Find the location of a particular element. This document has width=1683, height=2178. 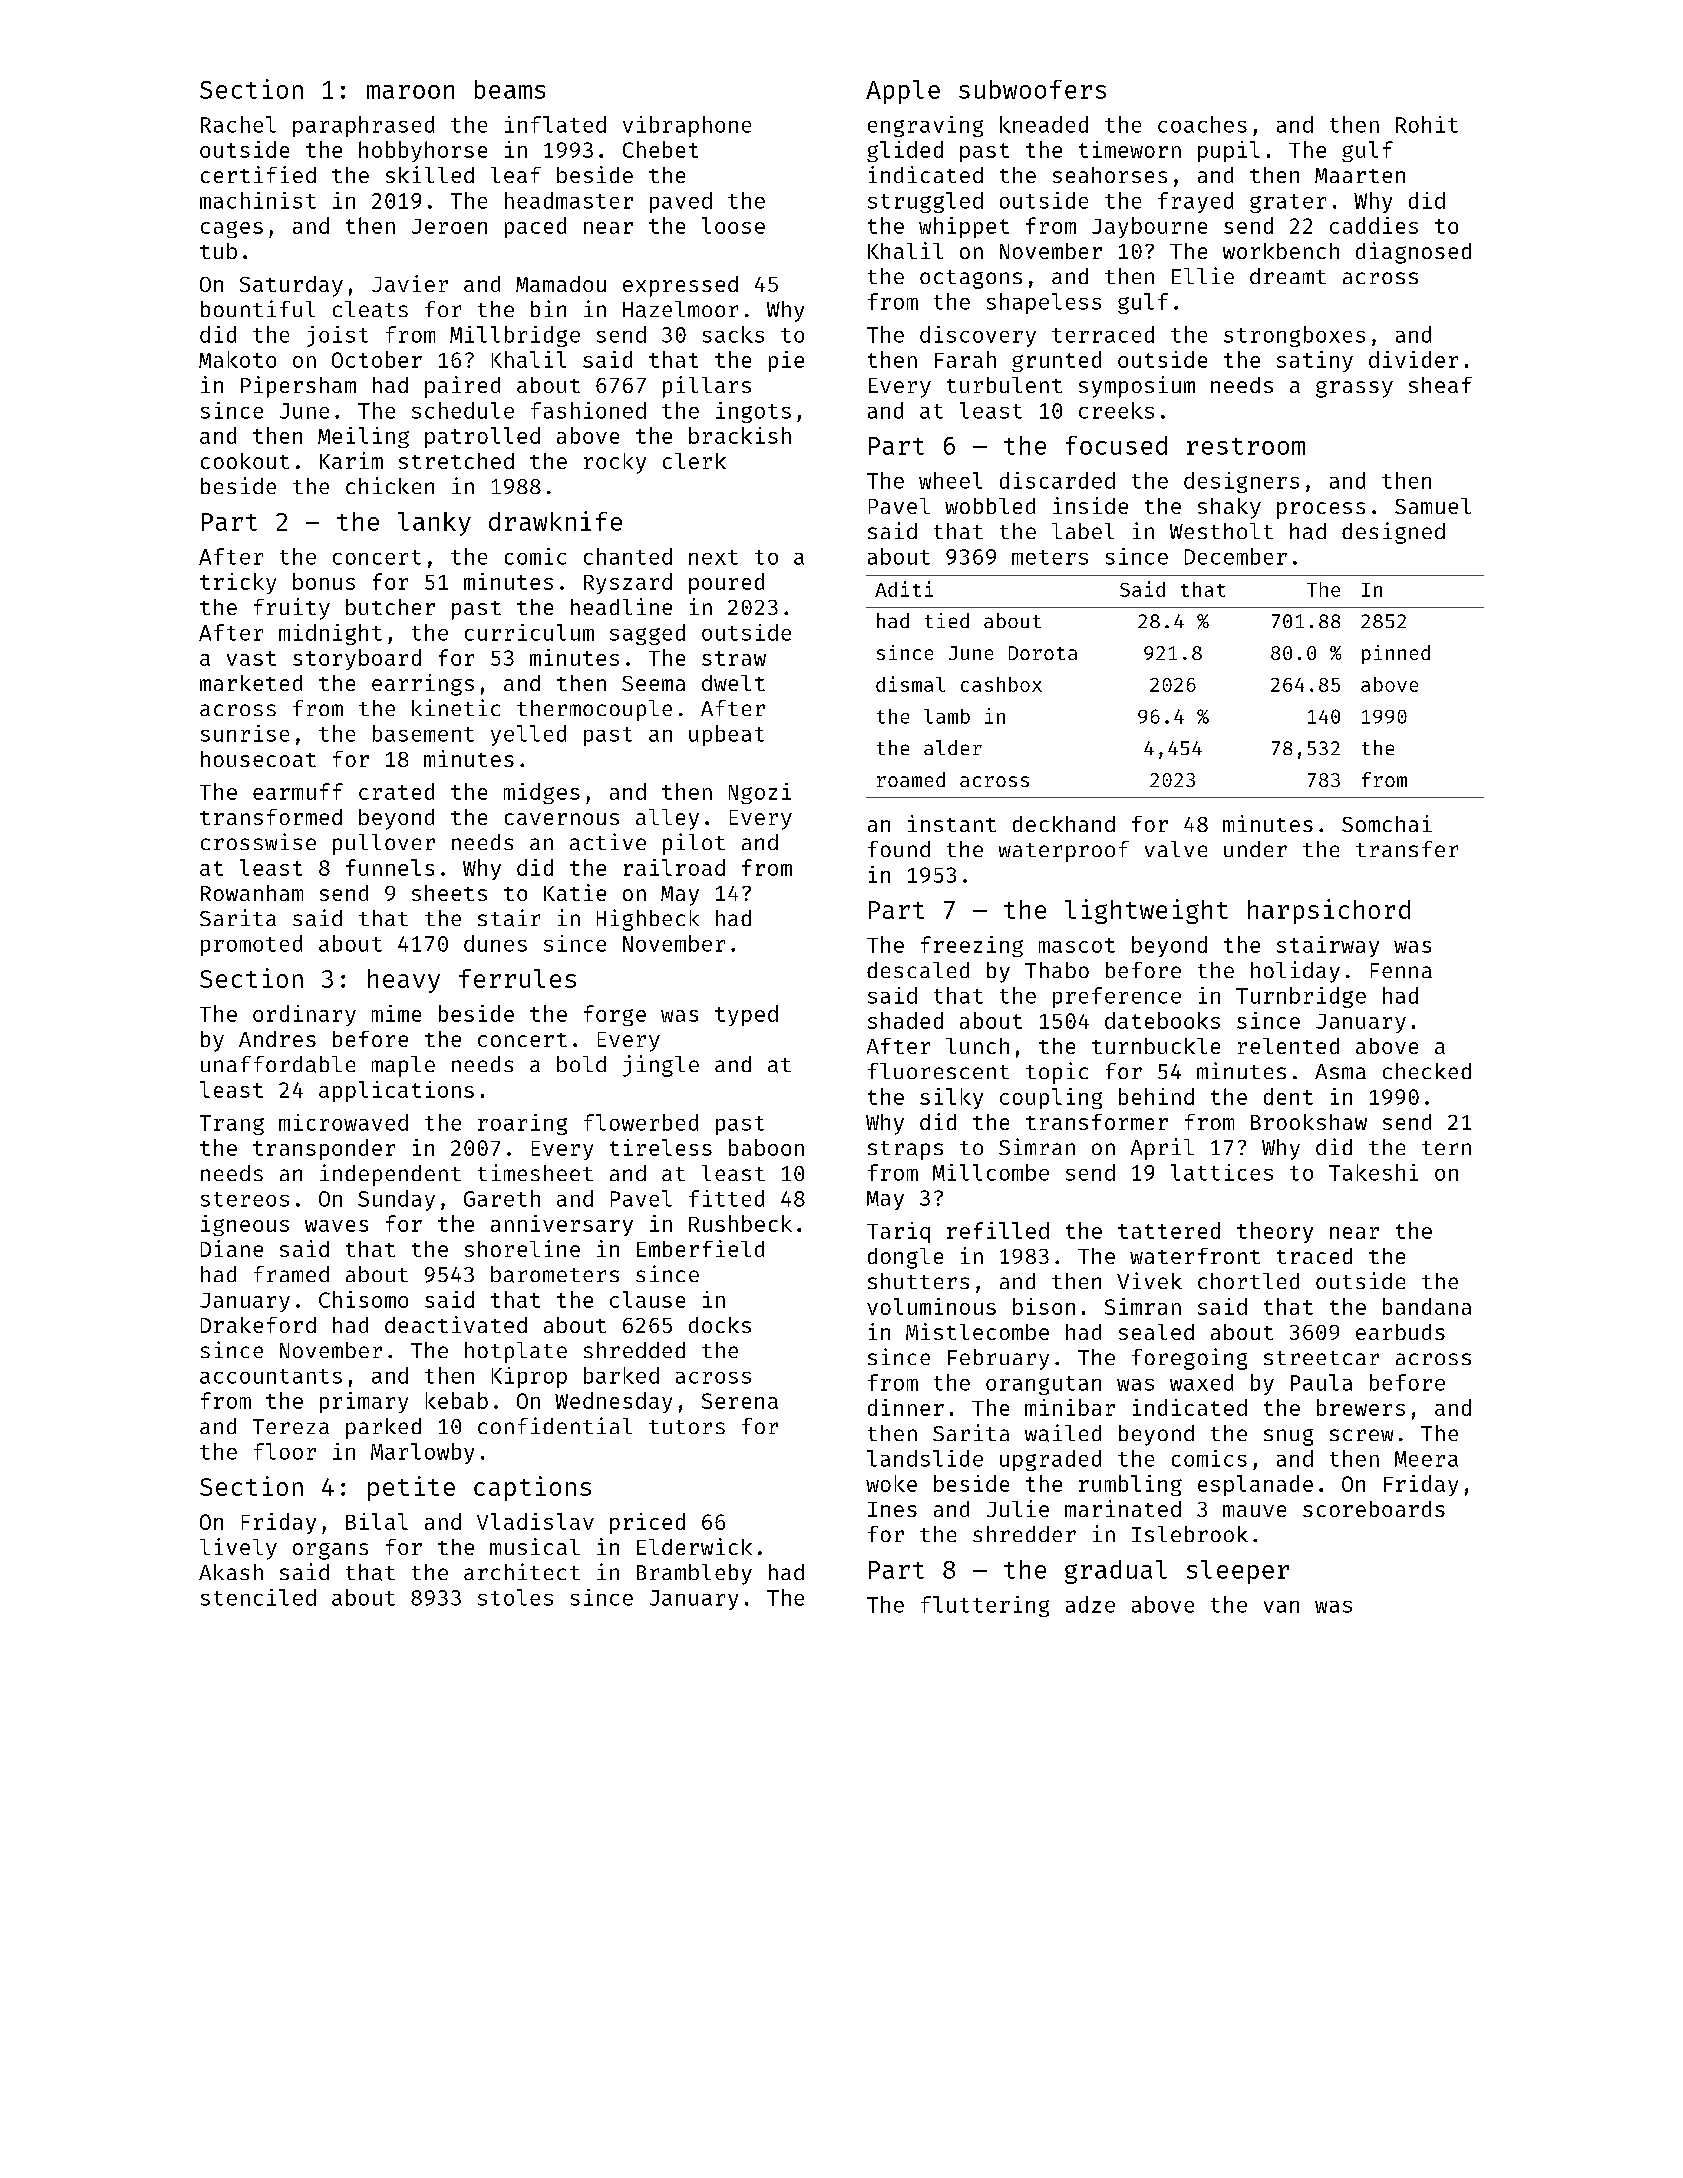

vibraphone is located at coordinates (687, 126).
